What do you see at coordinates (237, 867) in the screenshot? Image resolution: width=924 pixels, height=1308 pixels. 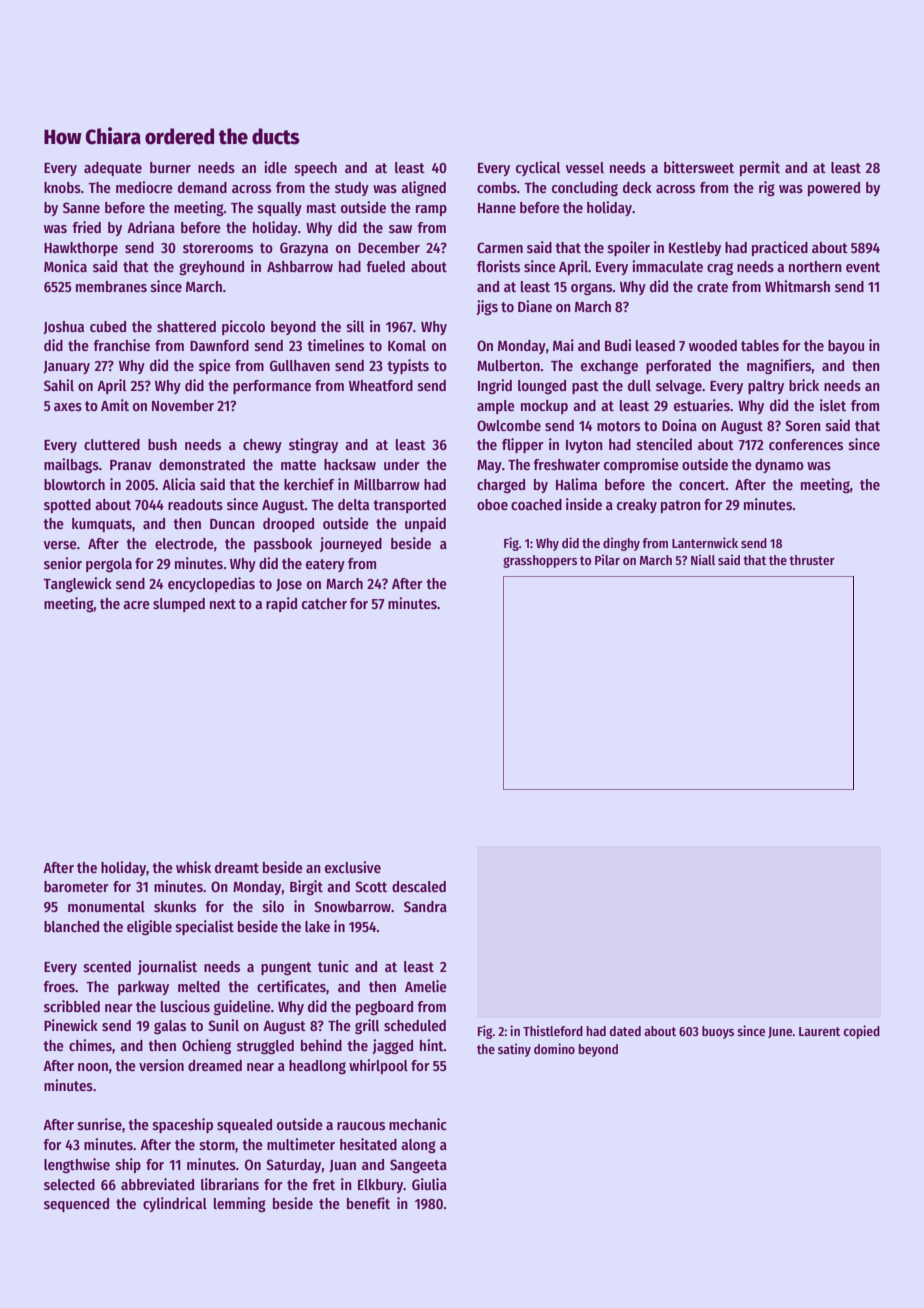 I see `dreamt` at bounding box center [237, 867].
